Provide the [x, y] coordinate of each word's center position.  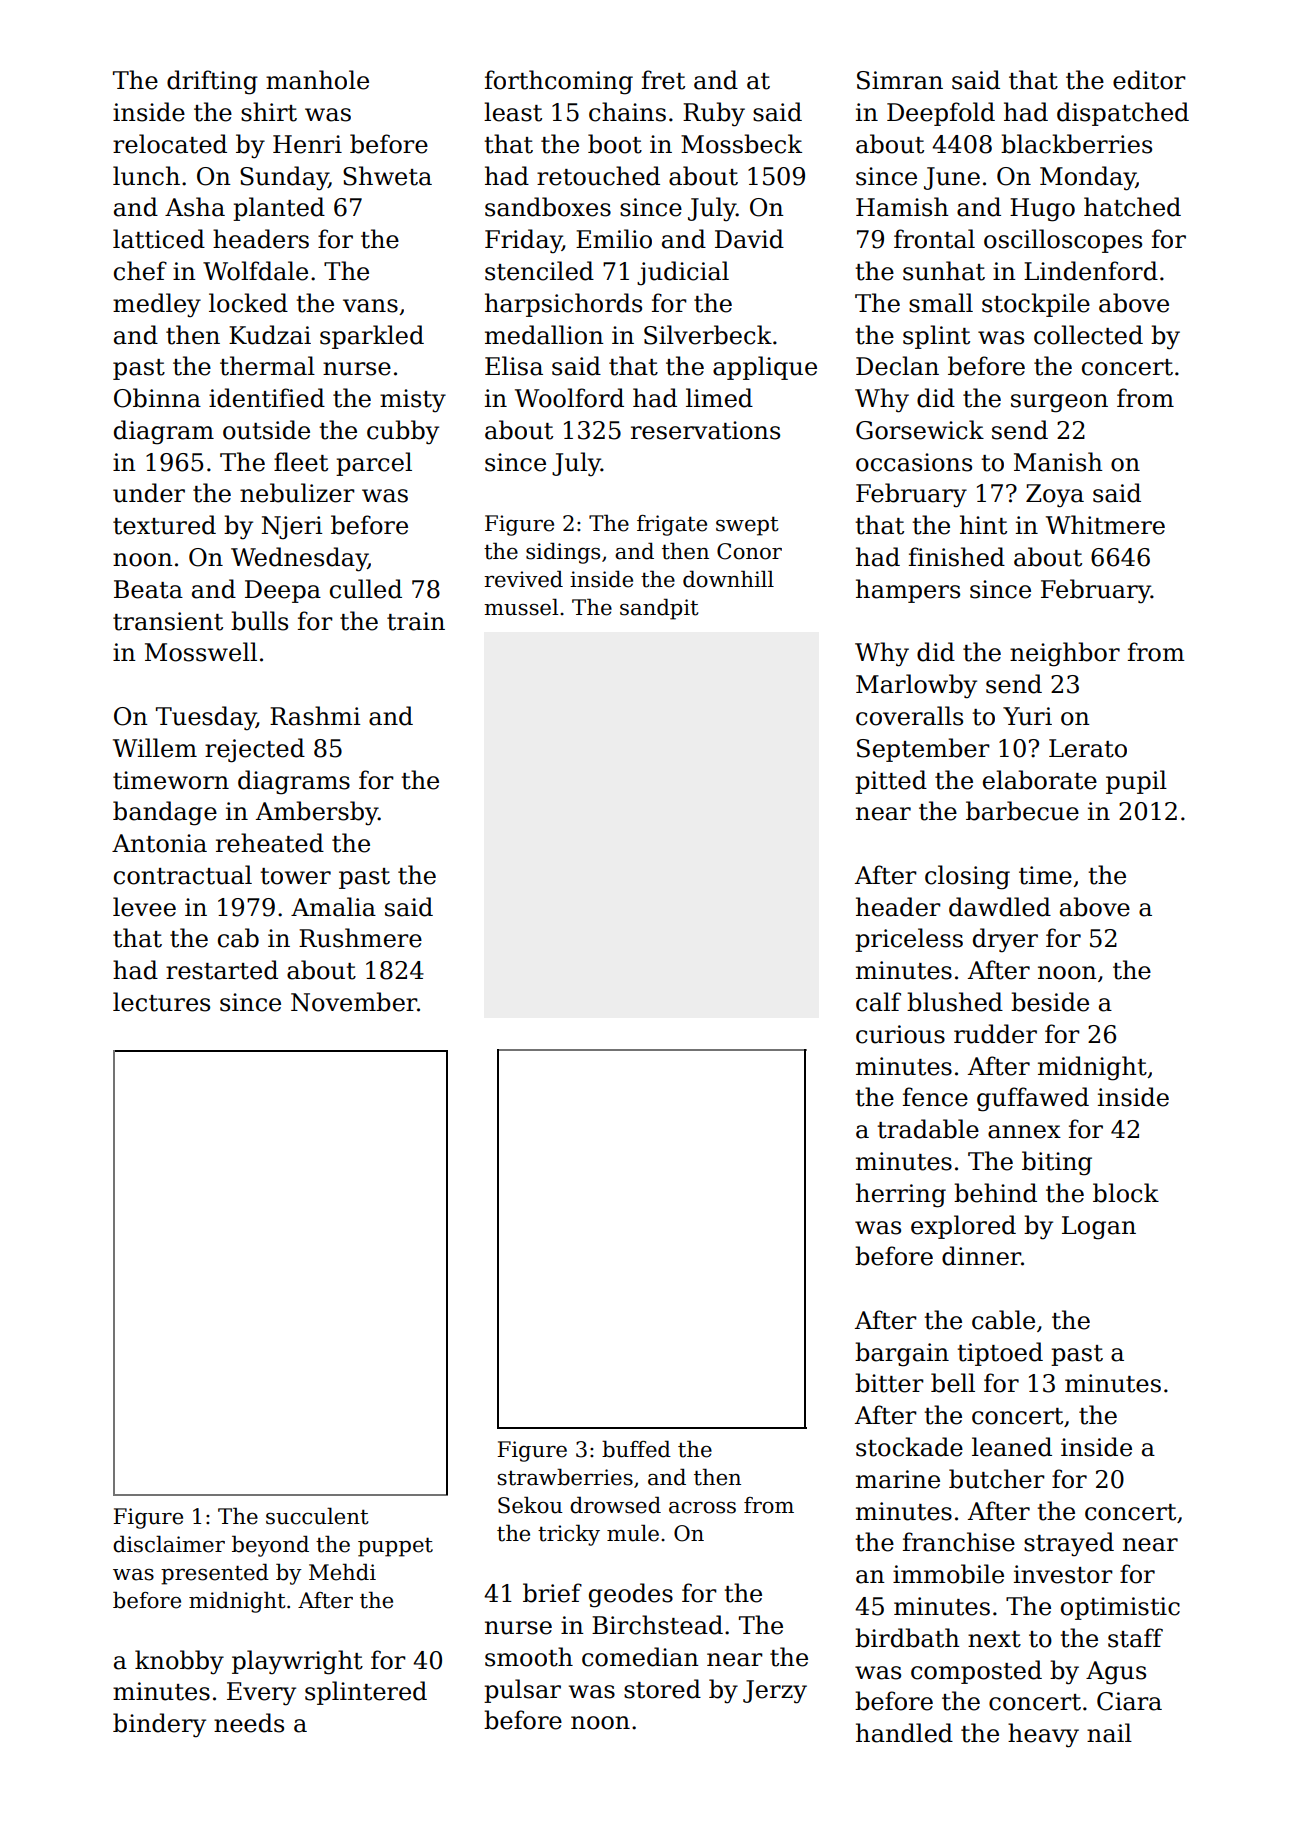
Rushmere [360, 938]
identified [267, 398]
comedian [640, 1657]
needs [249, 1723]
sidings [563, 553]
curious [900, 1034]
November [354, 1002]
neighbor [1065, 654]
